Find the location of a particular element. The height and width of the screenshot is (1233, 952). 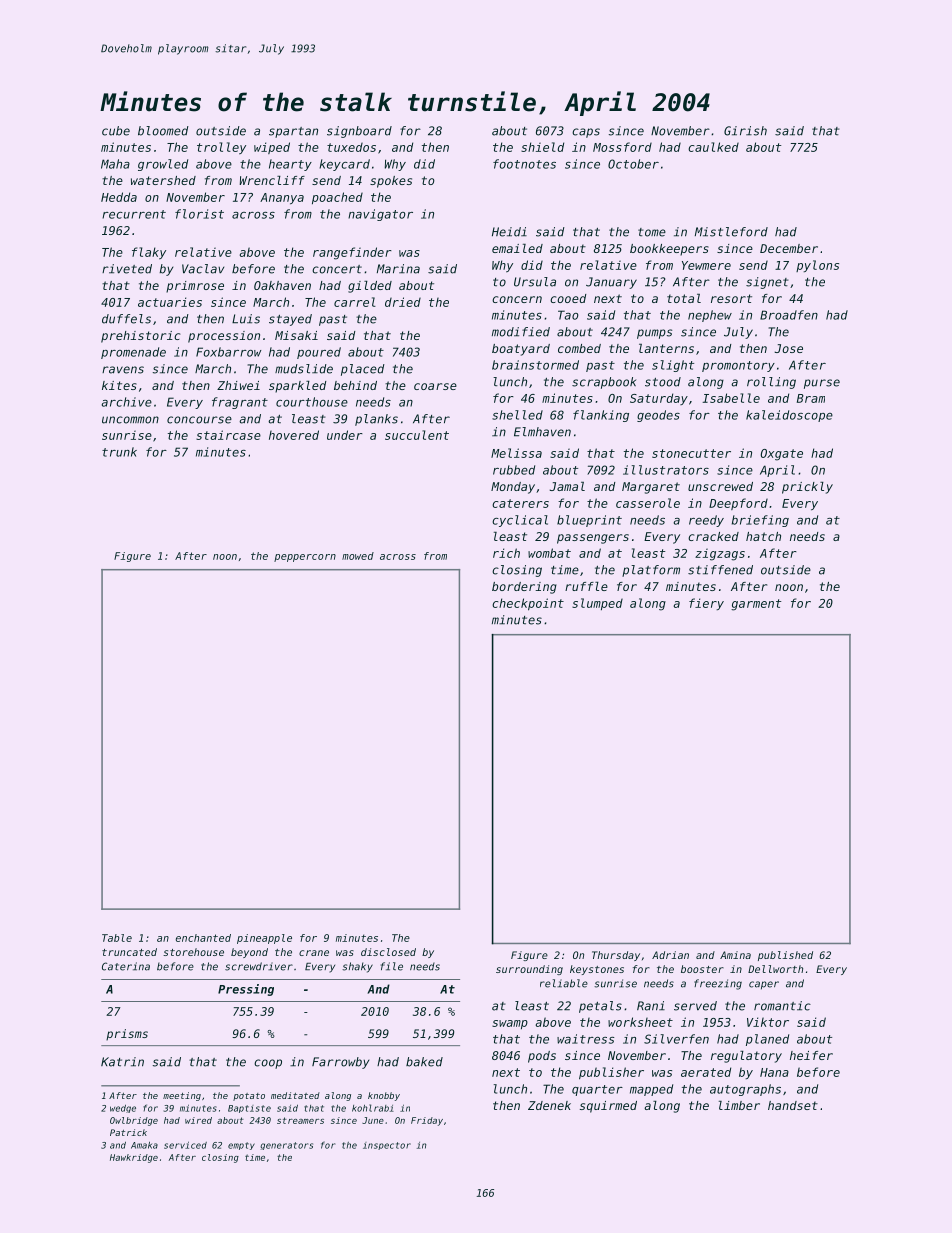

published is located at coordinates (785, 956).
